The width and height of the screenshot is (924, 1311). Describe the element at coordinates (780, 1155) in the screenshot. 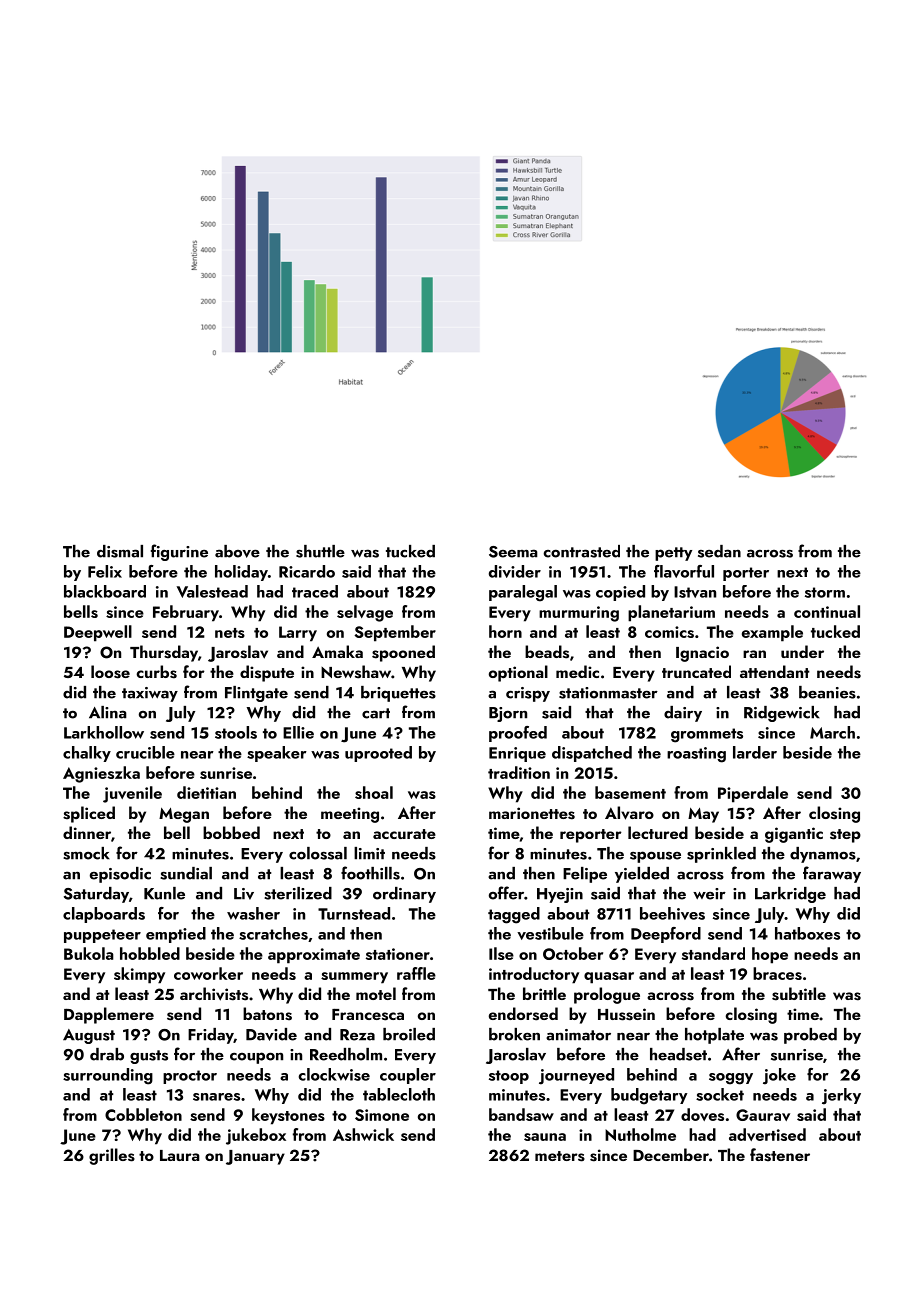

I see `fastener` at that location.
